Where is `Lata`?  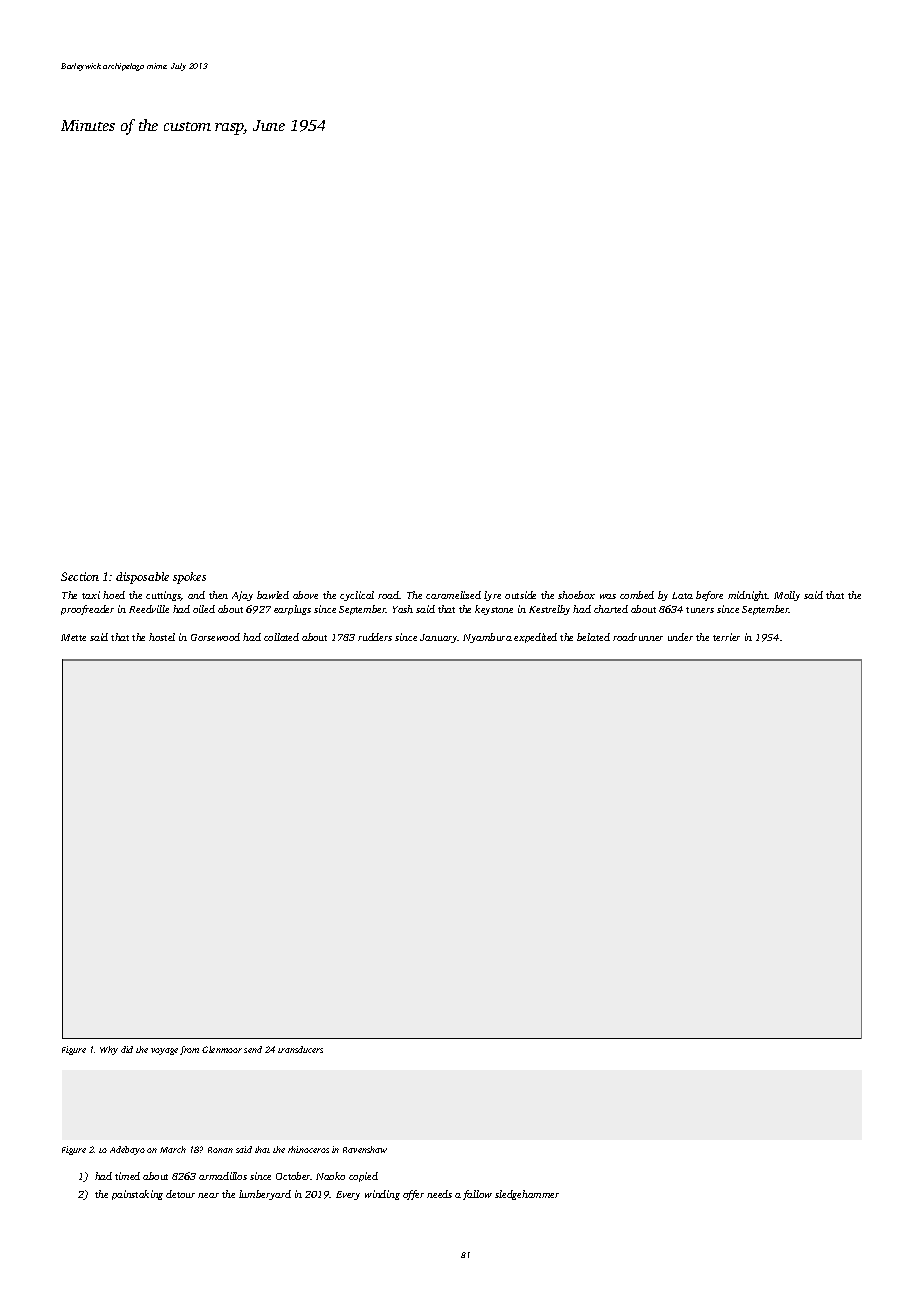
Lata is located at coordinates (682, 595).
